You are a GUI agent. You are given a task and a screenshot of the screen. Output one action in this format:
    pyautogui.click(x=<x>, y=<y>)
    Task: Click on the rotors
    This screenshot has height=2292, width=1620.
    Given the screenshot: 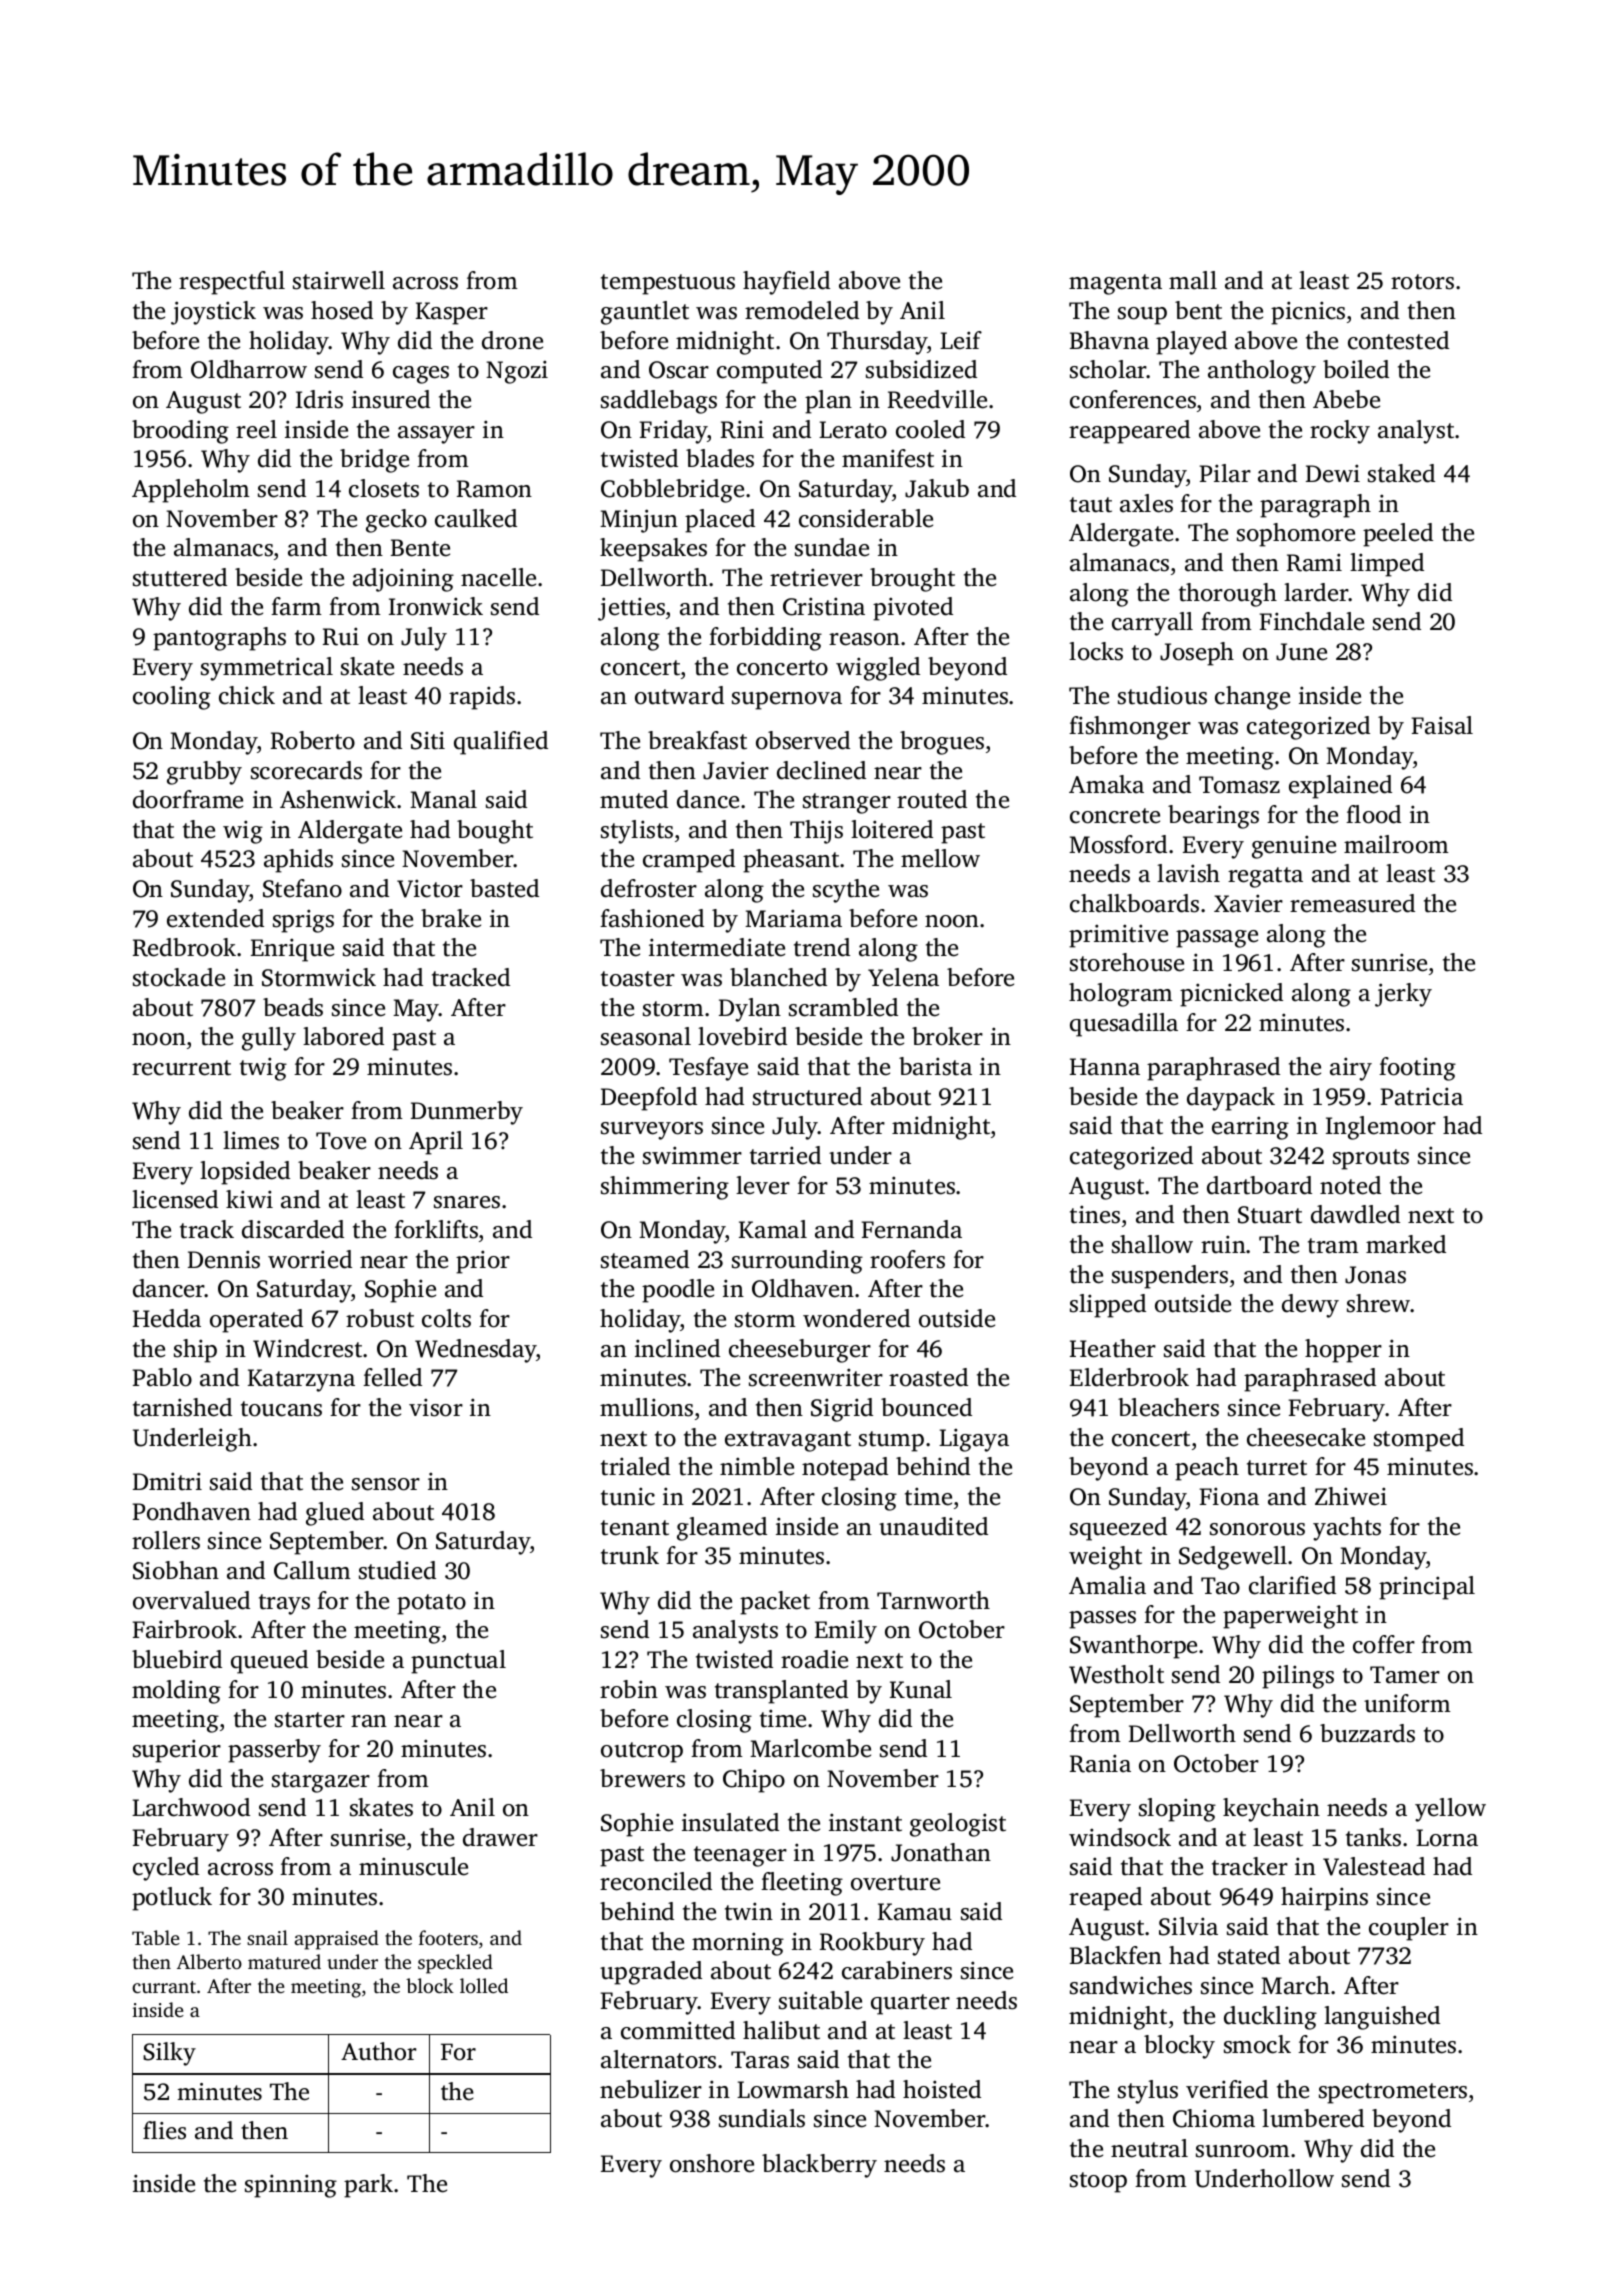 What is the action you would take?
    pyautogui.click(x=1422, y=282)
